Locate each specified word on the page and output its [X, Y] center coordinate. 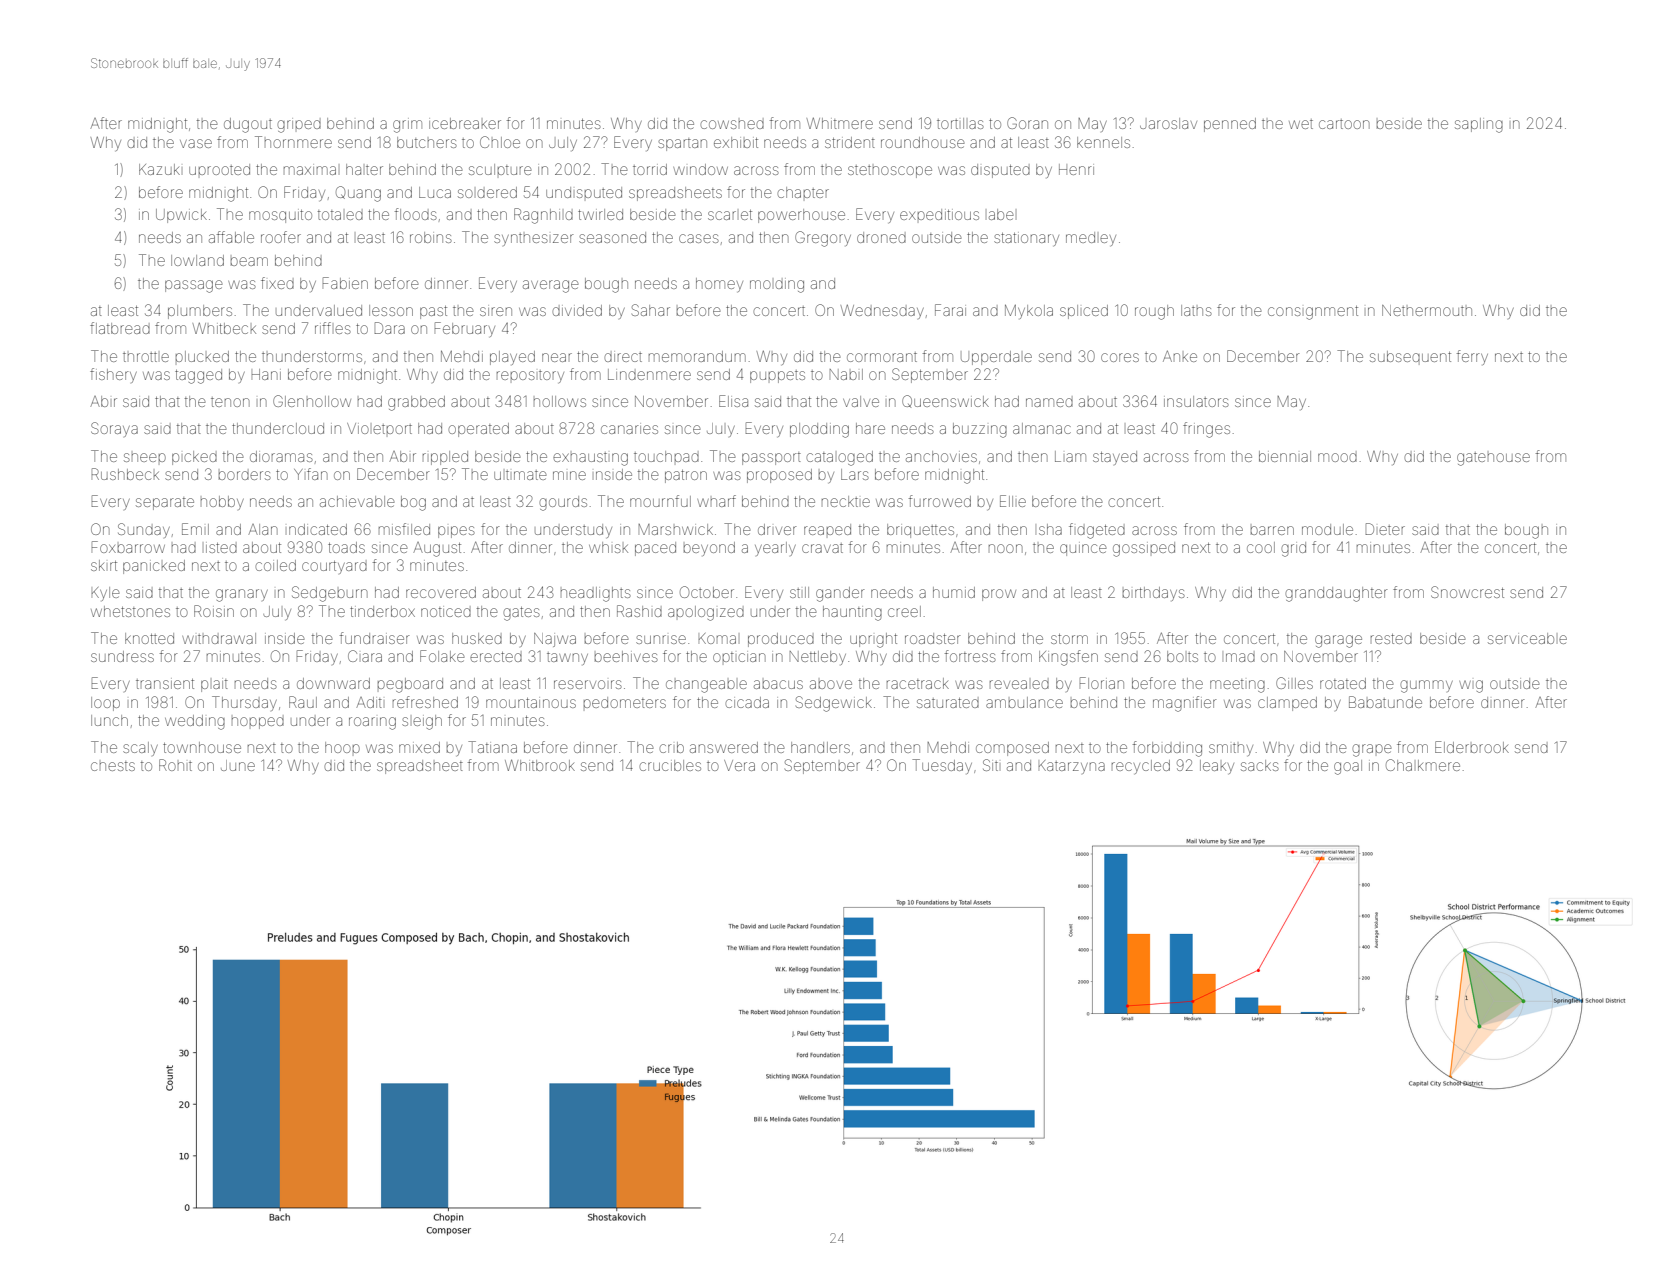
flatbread [120, 328]
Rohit [175, 765]
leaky [1217, 767]
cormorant [882, 357]
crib [672, 747]
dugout [248, 125]
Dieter [1385, 529]
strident [850, 142]
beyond [709, 549]
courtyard [334, 567]
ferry [1472, 357]
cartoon [1344, 124]
